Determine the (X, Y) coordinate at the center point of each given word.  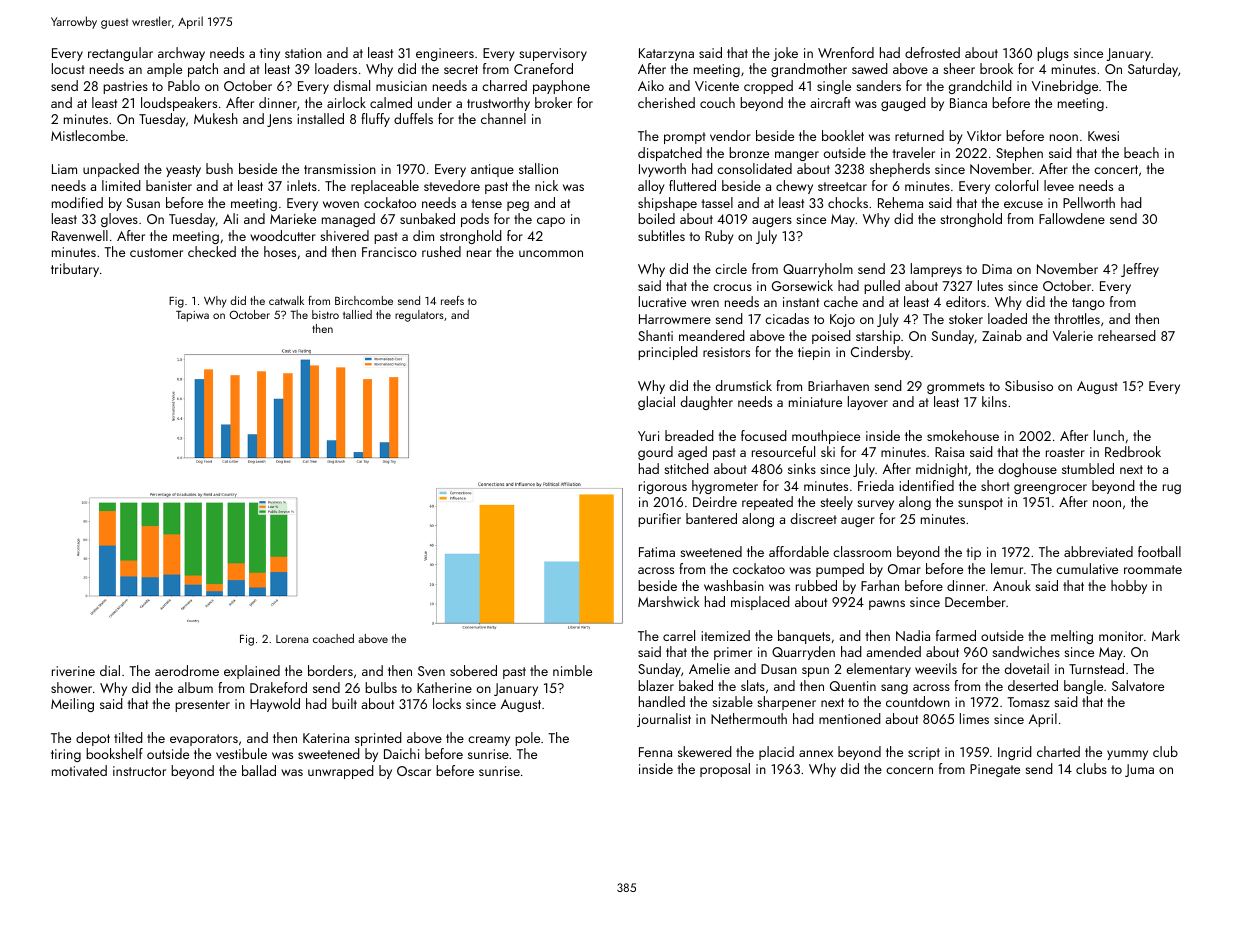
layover (868, 403)
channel (503, 118)
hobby (1129, 587)
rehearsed (1127, 335)
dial (110, 670)
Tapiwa (192, 316)
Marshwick (669, 601)
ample (164, 70)
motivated (79, 770)
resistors (726, 352)
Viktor (984, 135)
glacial (656, 403)
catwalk (286, 300)
